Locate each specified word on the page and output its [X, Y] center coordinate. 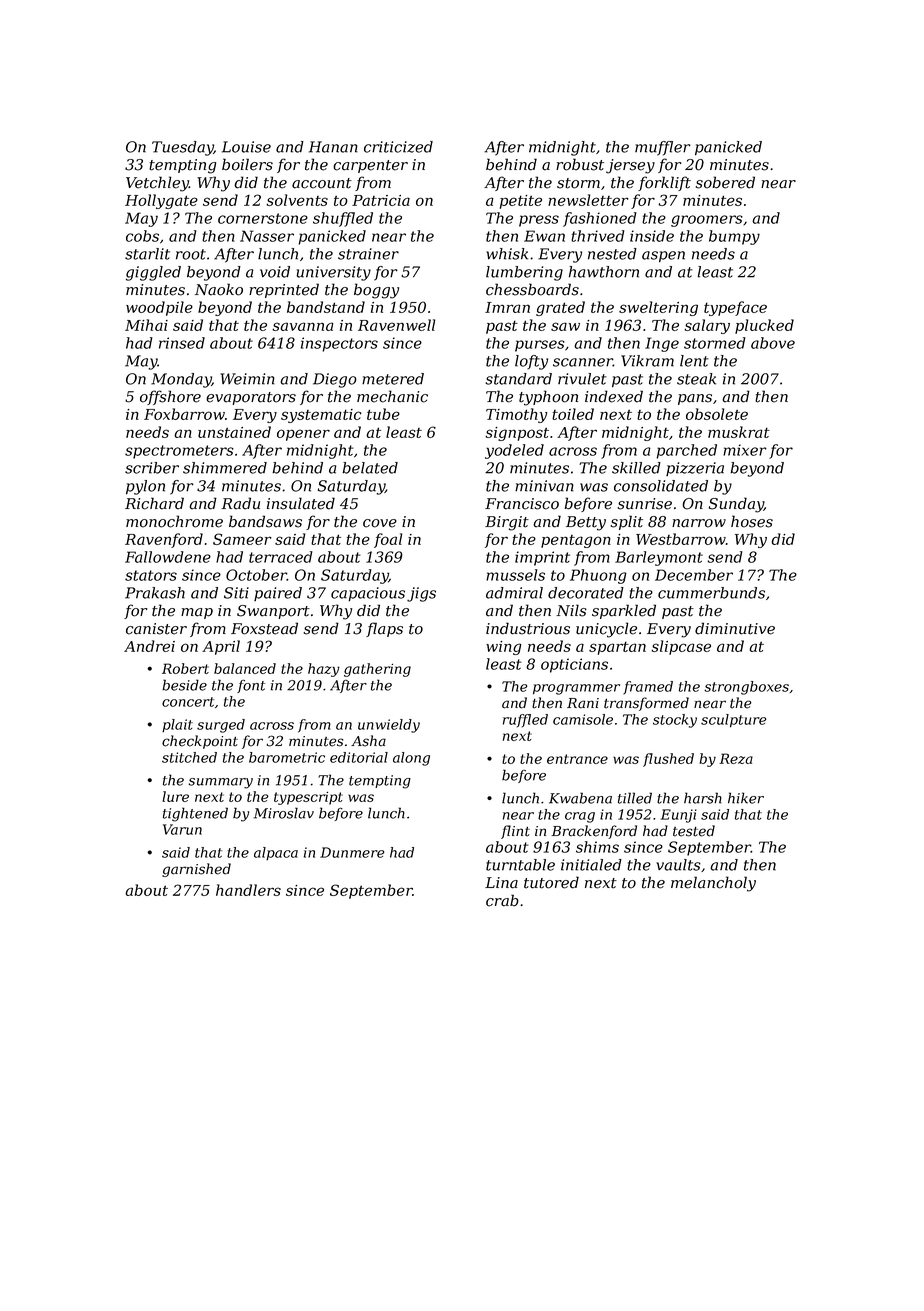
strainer [368, 254]
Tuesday [183, 148]
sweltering [658, 308]
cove [380, 523]
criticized [398, 147]
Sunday [736, 505]
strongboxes [746, 688]
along [411, 759]
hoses [752, 521]
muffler [663, 148]
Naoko [219, 289]
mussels [515, 575]
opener [303, 435]
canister [156, 629]
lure [175, 796]
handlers [248, 890]
